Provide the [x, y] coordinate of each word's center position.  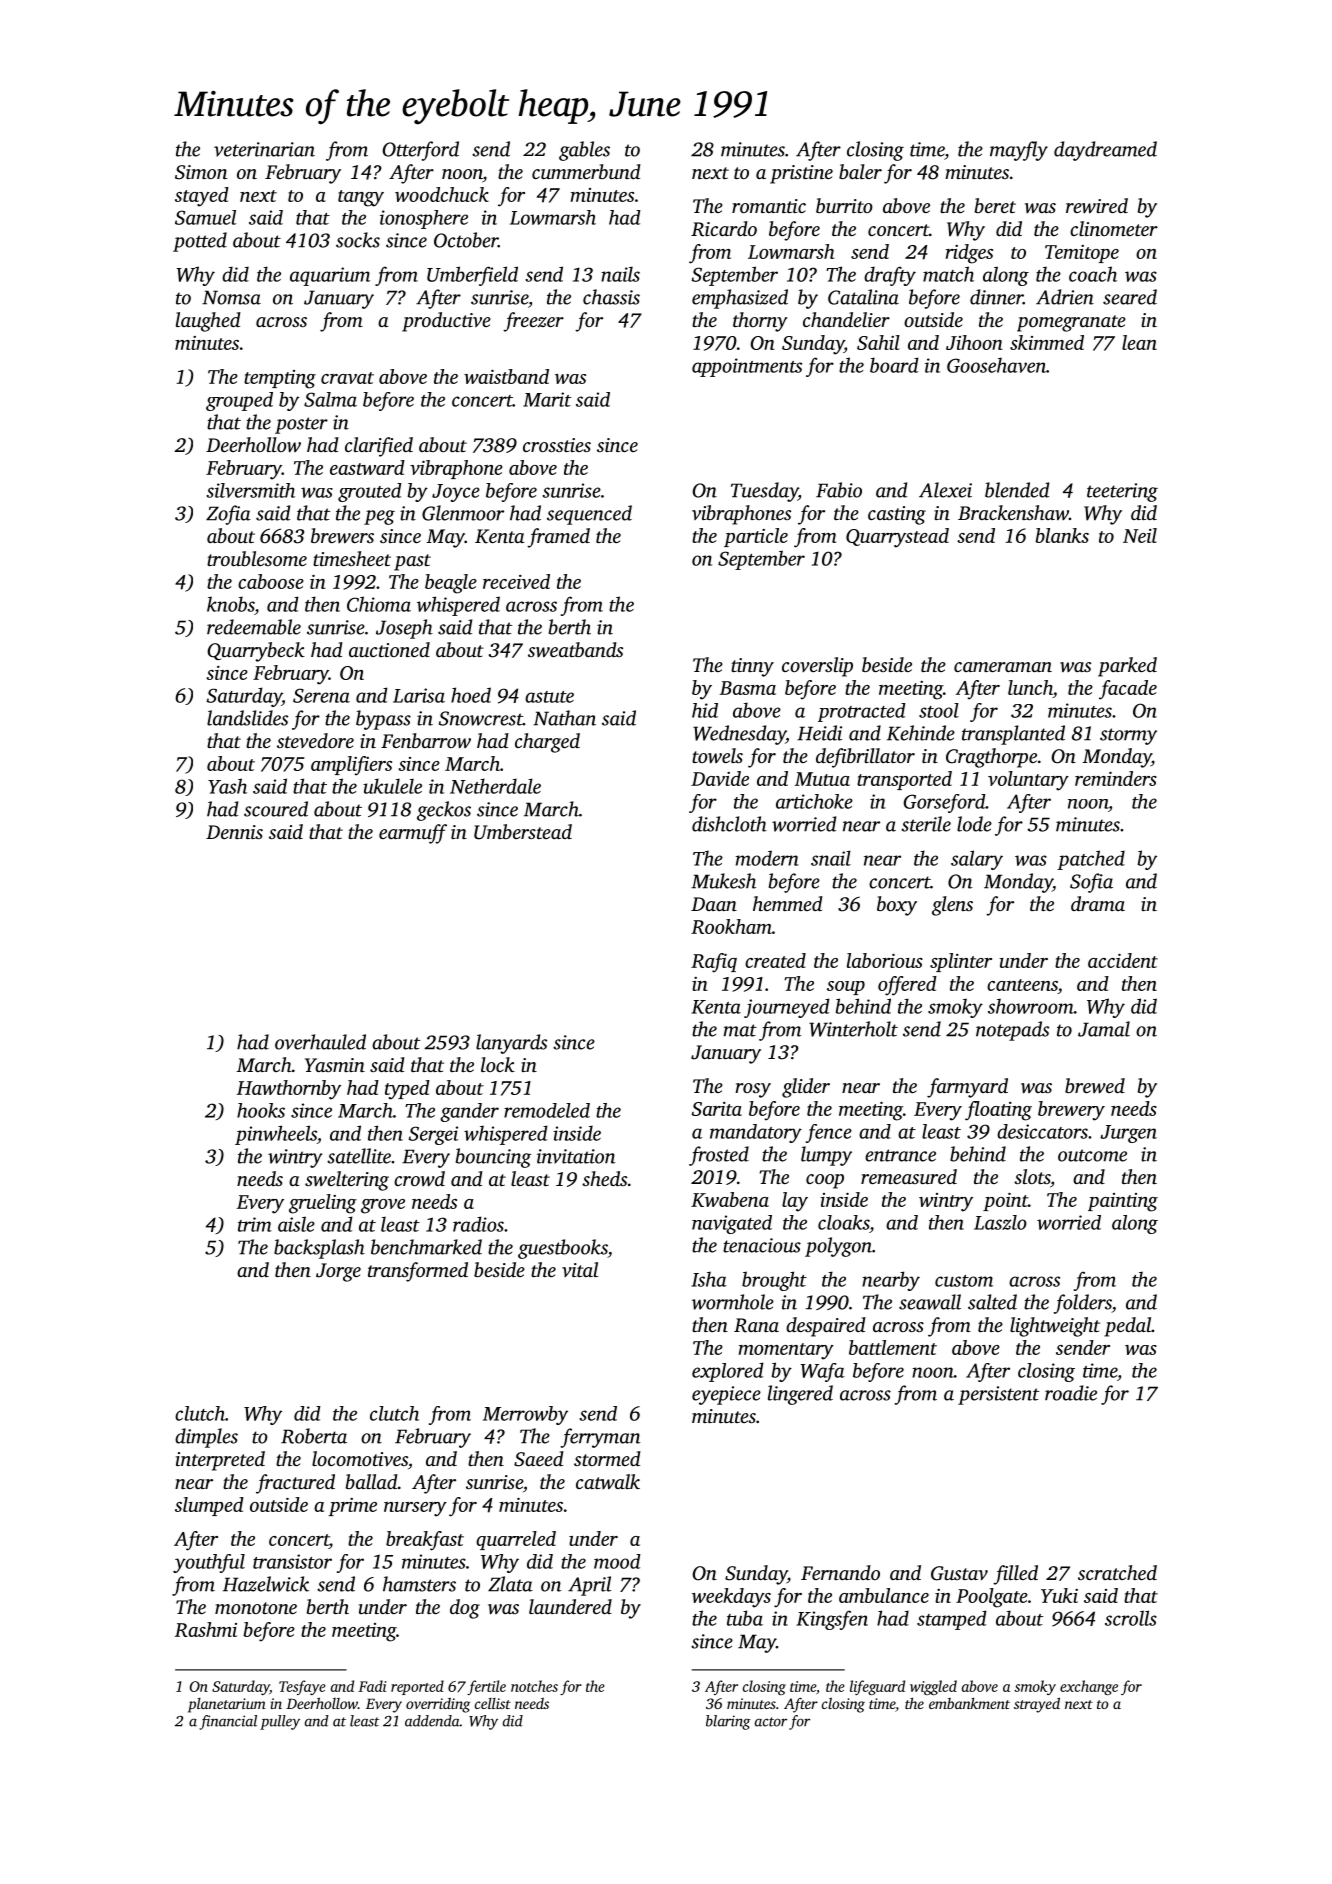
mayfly [1019, 151]
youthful [209, 1563]
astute [549, 697]
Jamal [1104, 1029]
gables [584, 151]
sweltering [347, 1181]
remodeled [547, 1110]
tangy [361, 198]
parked [1127, 667]
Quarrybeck [256, 652]
